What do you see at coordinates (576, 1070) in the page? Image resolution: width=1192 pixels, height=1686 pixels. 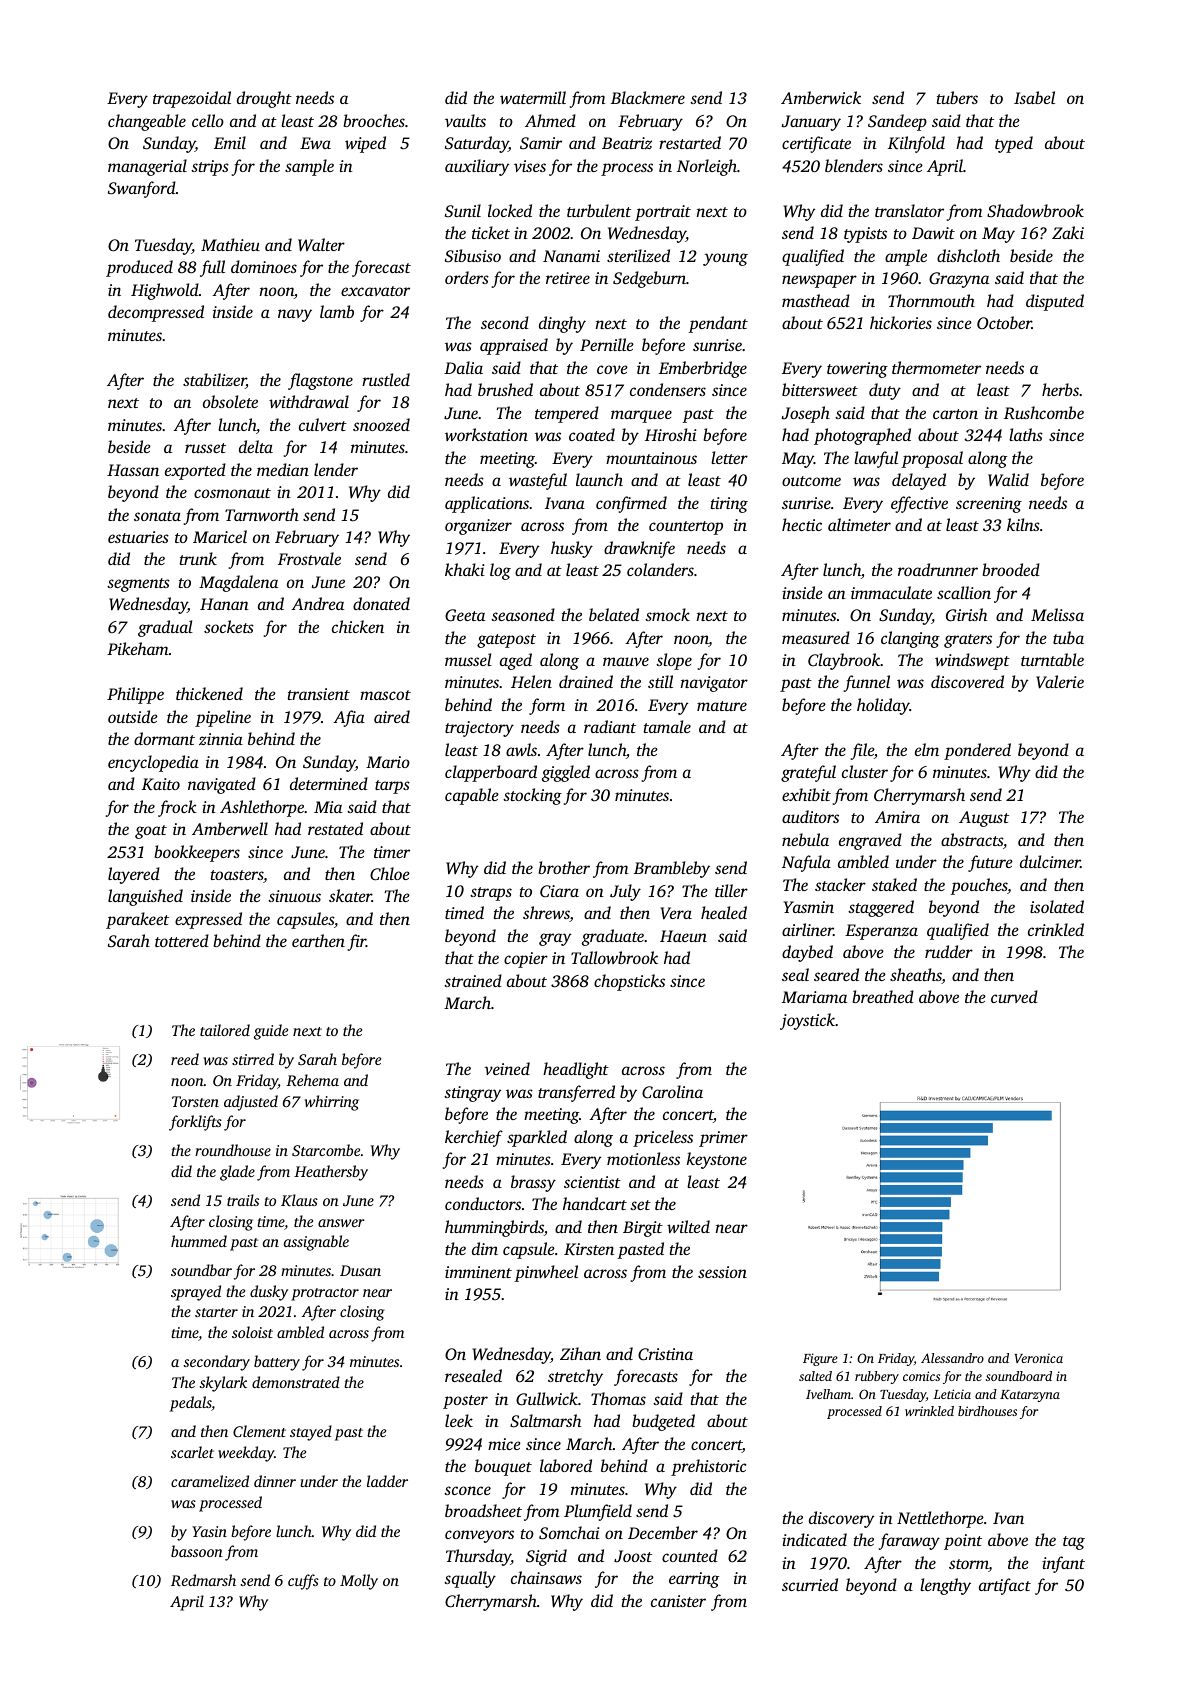 I see `headlight` at bounding box center [576, 1070].
